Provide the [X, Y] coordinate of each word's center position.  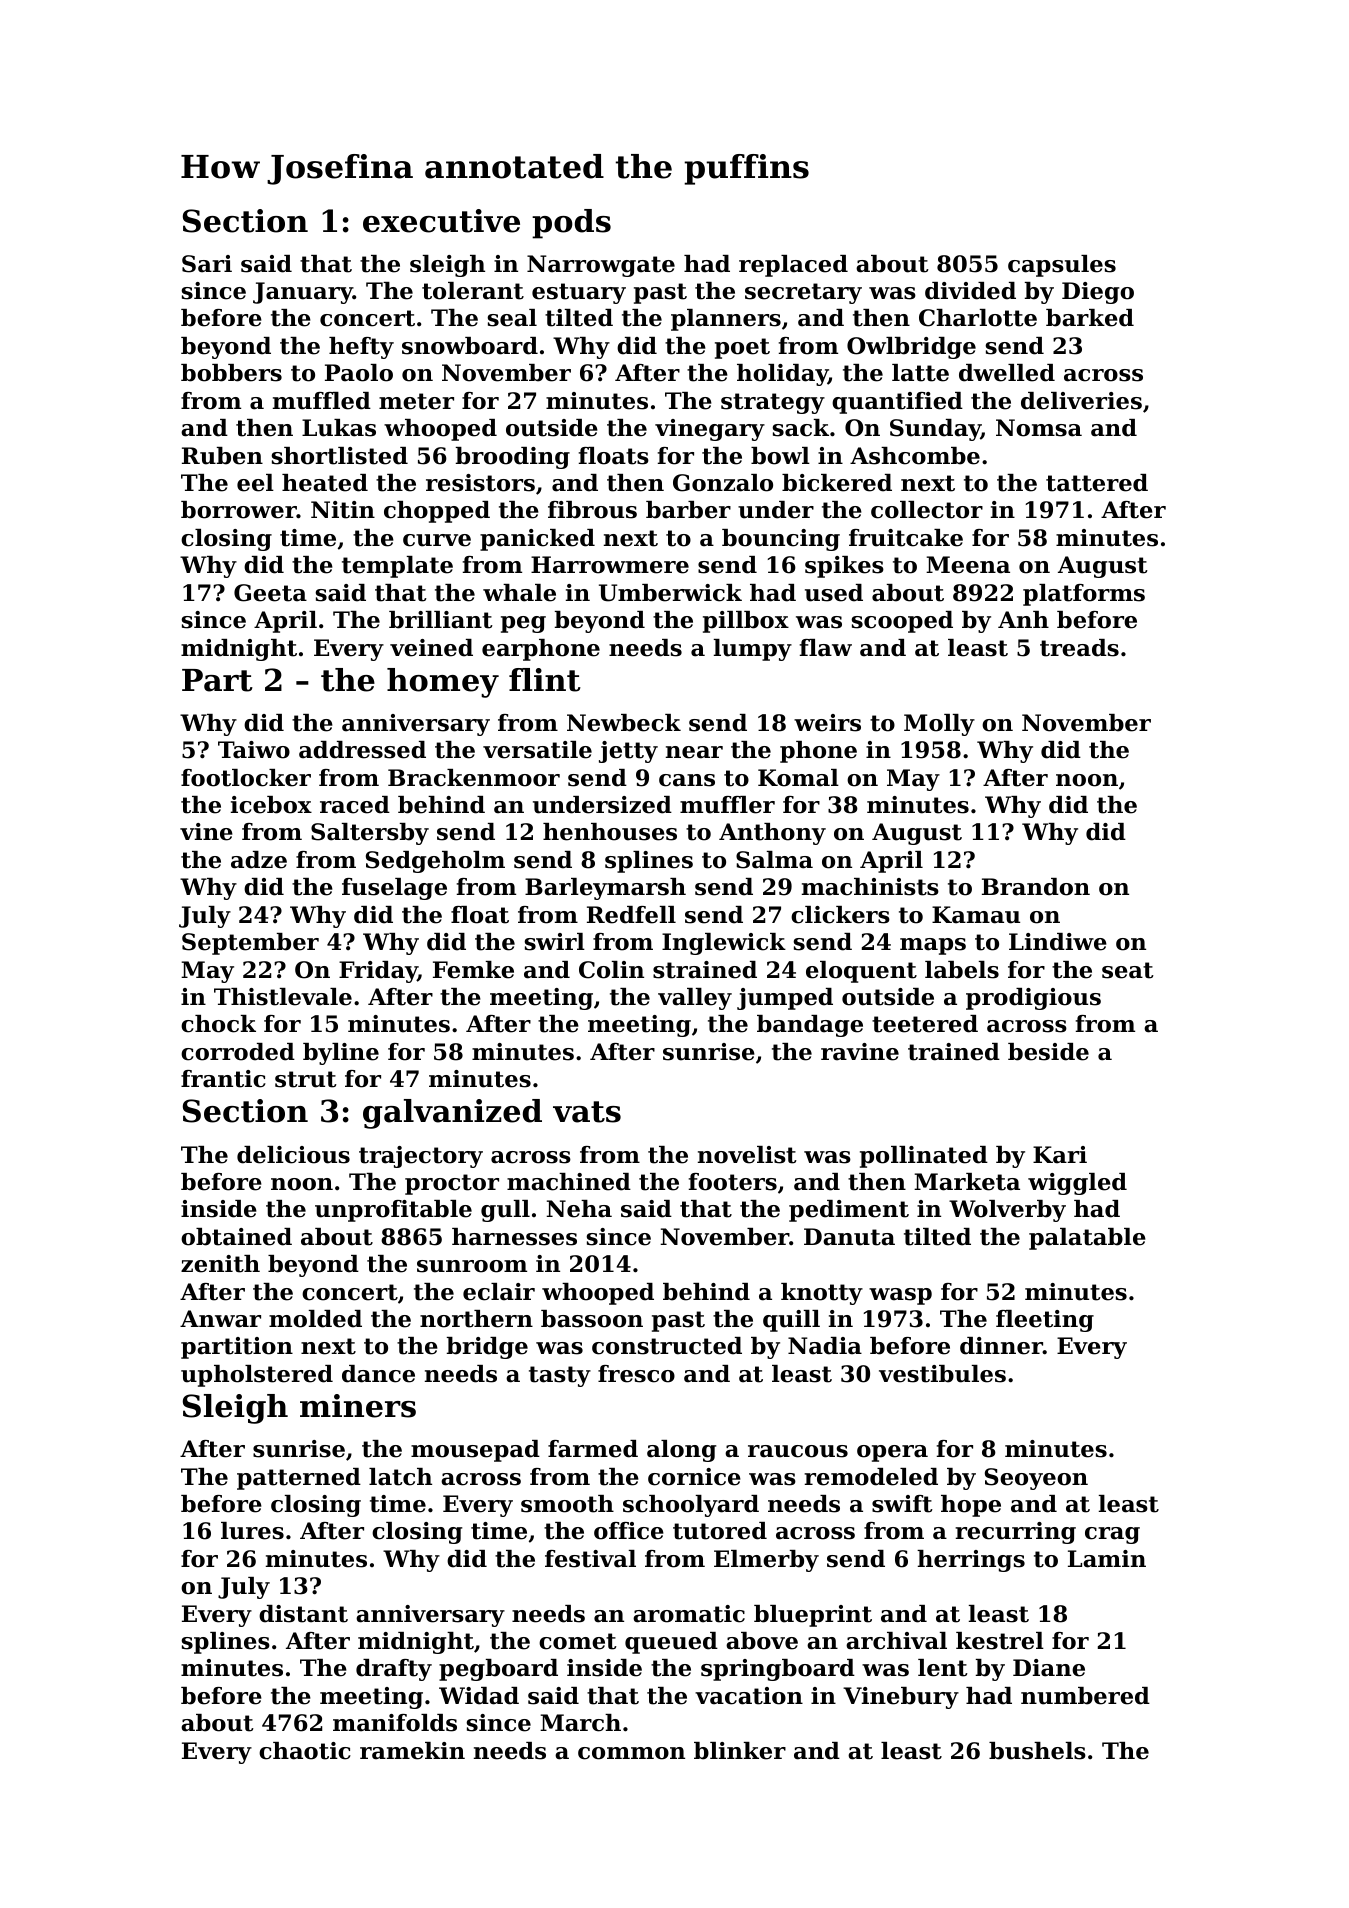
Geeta [270, 593]
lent [943, 1668]
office [629, 1531]
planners [726, 320]
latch [400, 1477]
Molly [939, 725]
